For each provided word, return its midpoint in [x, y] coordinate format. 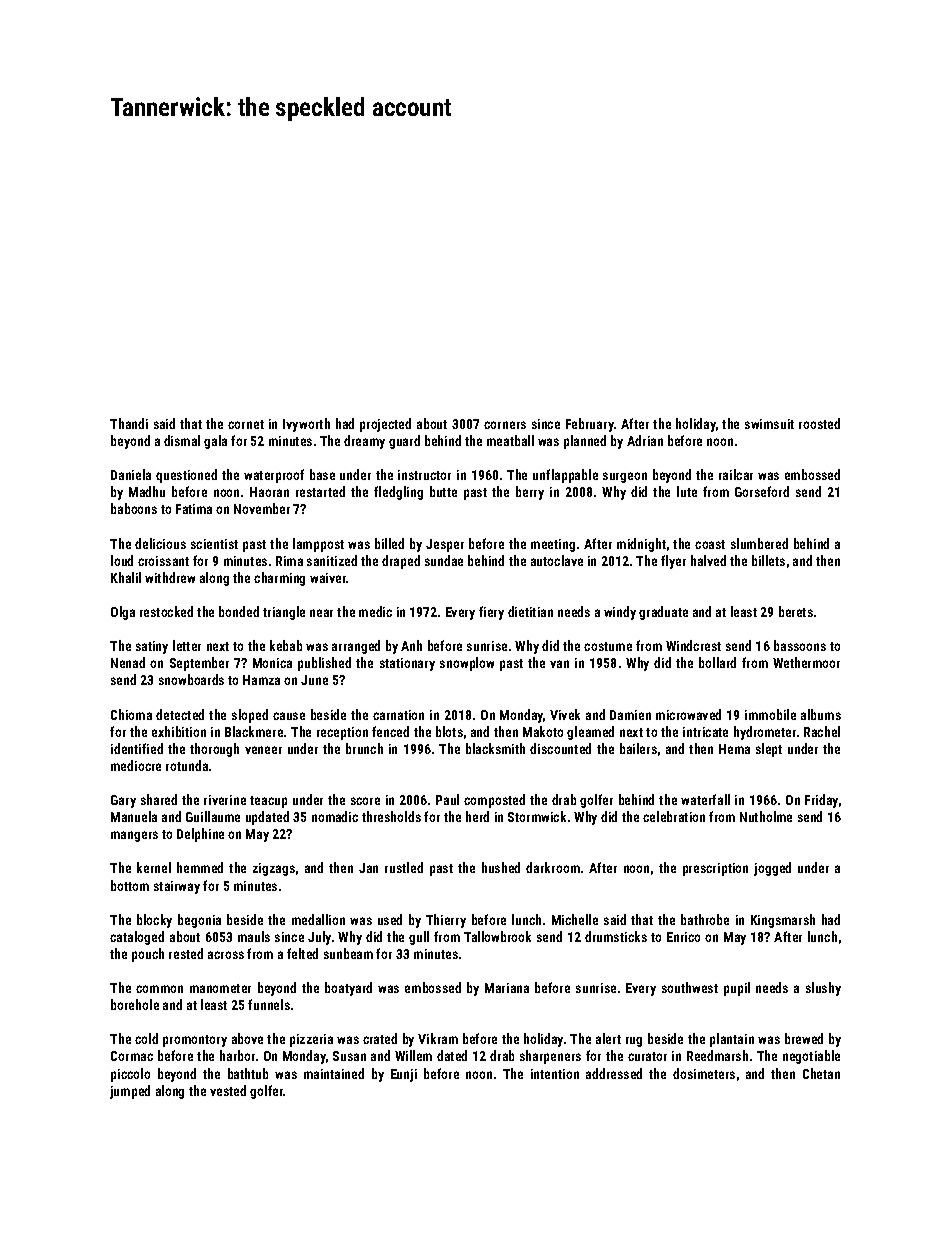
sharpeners [550, 1057]
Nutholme [766, 816]
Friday [821, 801]
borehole [135, 1004]
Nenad [128, 662]
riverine [225, 800]
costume [608, 646]
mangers [134, 836]
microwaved [688, 714]
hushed [501, 867]
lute [687, 491]
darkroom [553, 867]
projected [385, 425]
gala [215, 442]
